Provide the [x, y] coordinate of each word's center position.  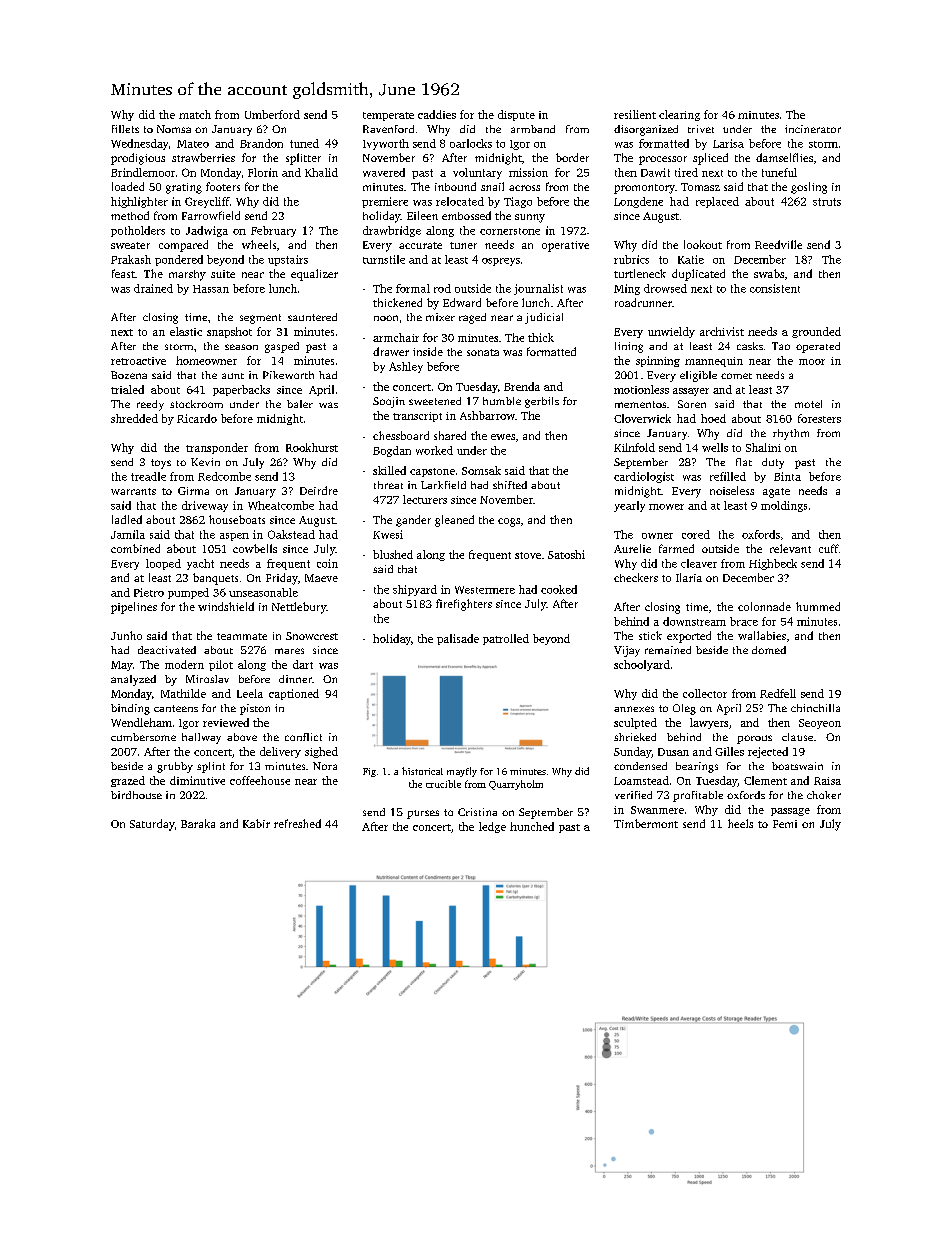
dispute [516, 115]
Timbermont [646, 823]
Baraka [198, 823]
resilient [635, 114]
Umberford [272, 114]
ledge [492, 827]
